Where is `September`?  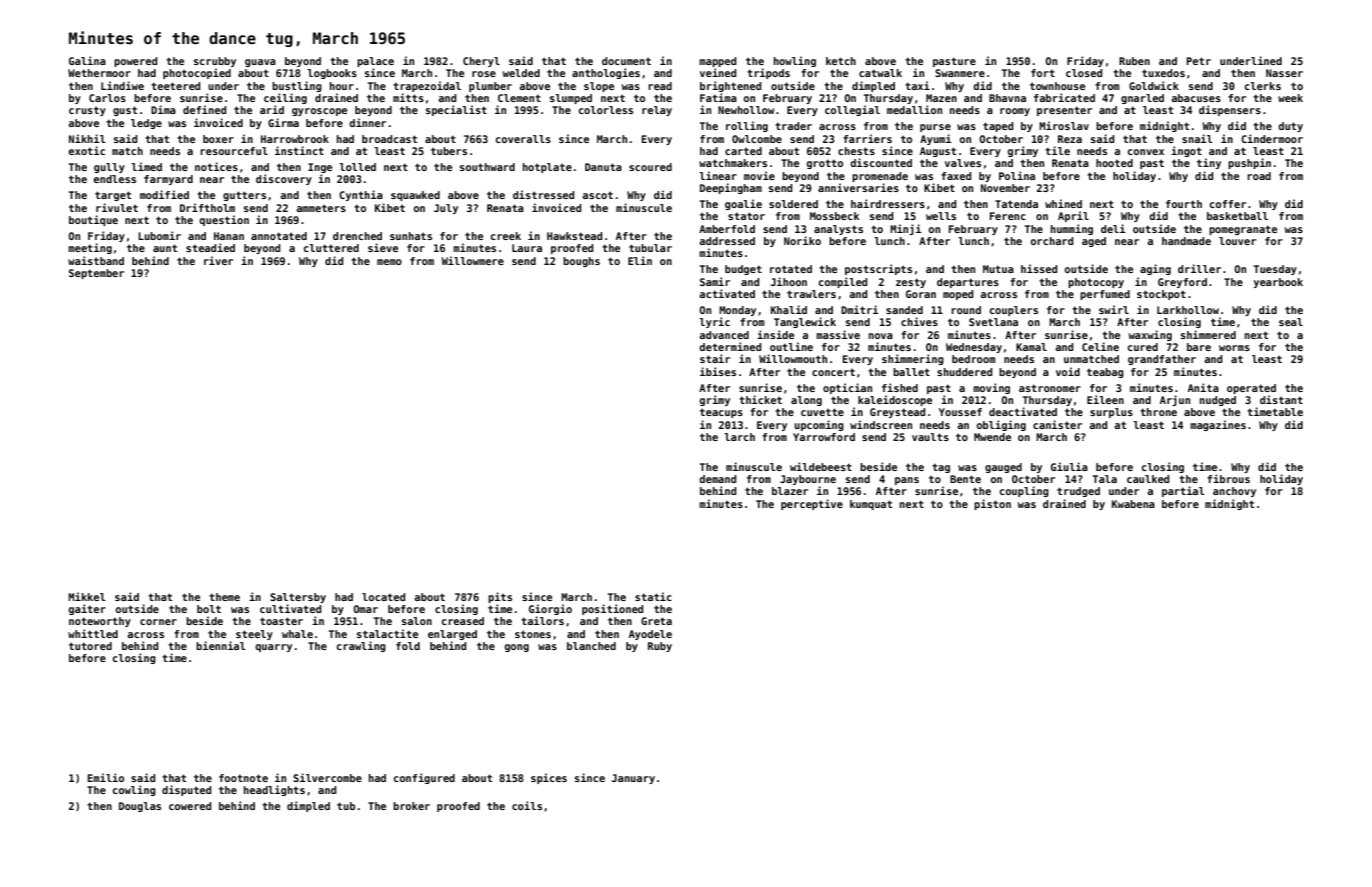
September is located at coordinates (96, 274).
